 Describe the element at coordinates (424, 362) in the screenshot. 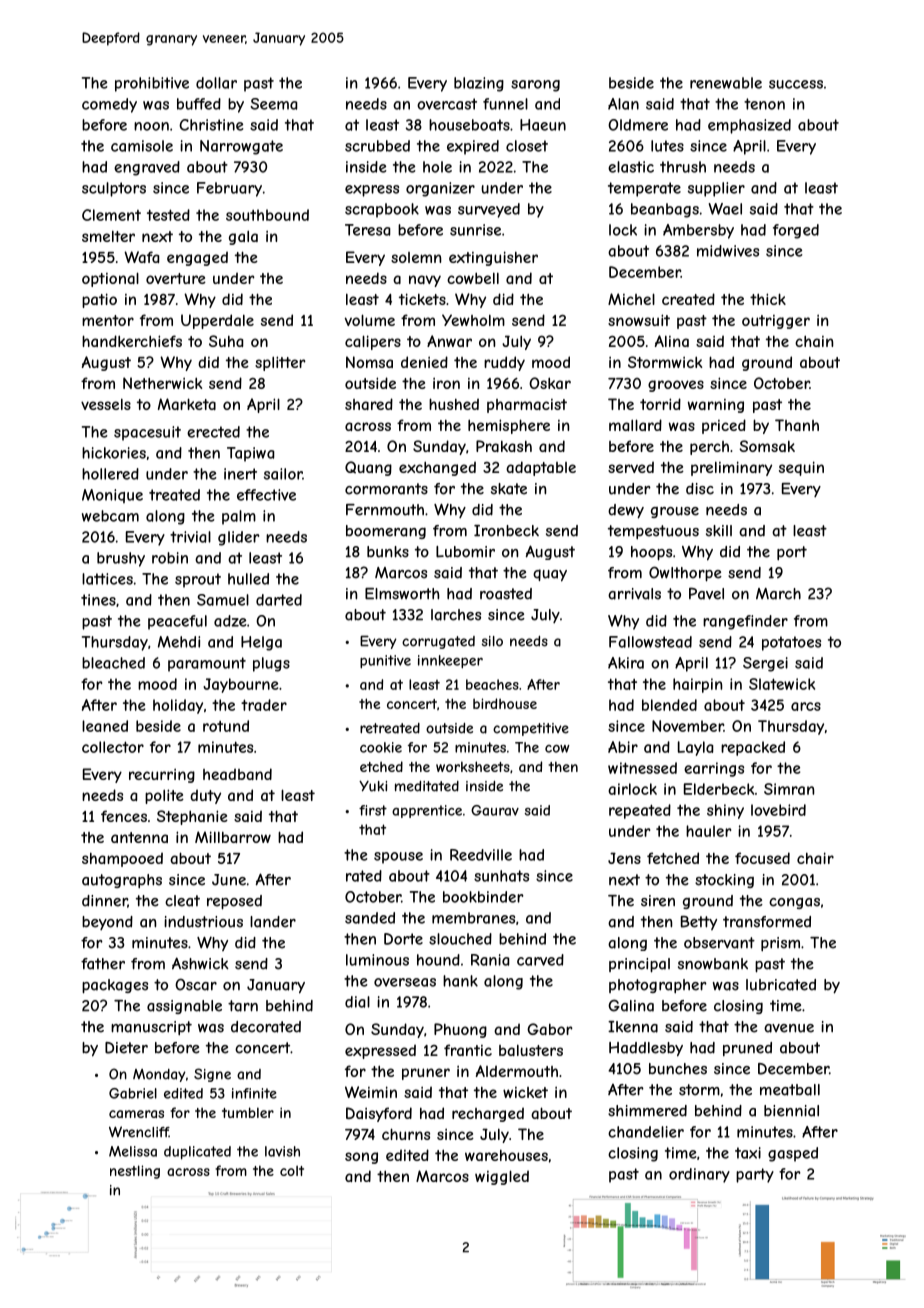

I see `denied` at that location.
